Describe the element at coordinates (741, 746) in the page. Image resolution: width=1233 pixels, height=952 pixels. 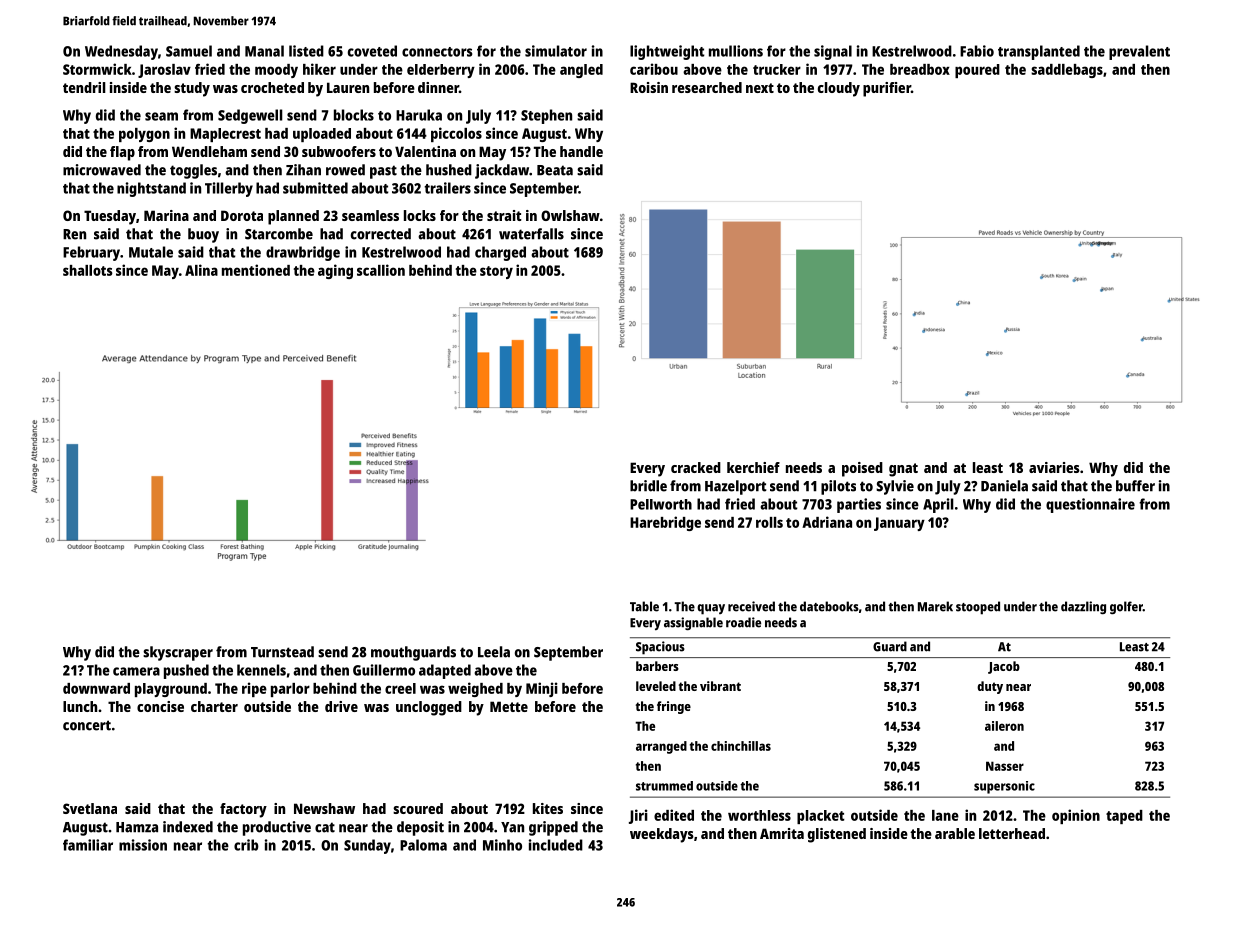
I see `chinchillas` at that location.
